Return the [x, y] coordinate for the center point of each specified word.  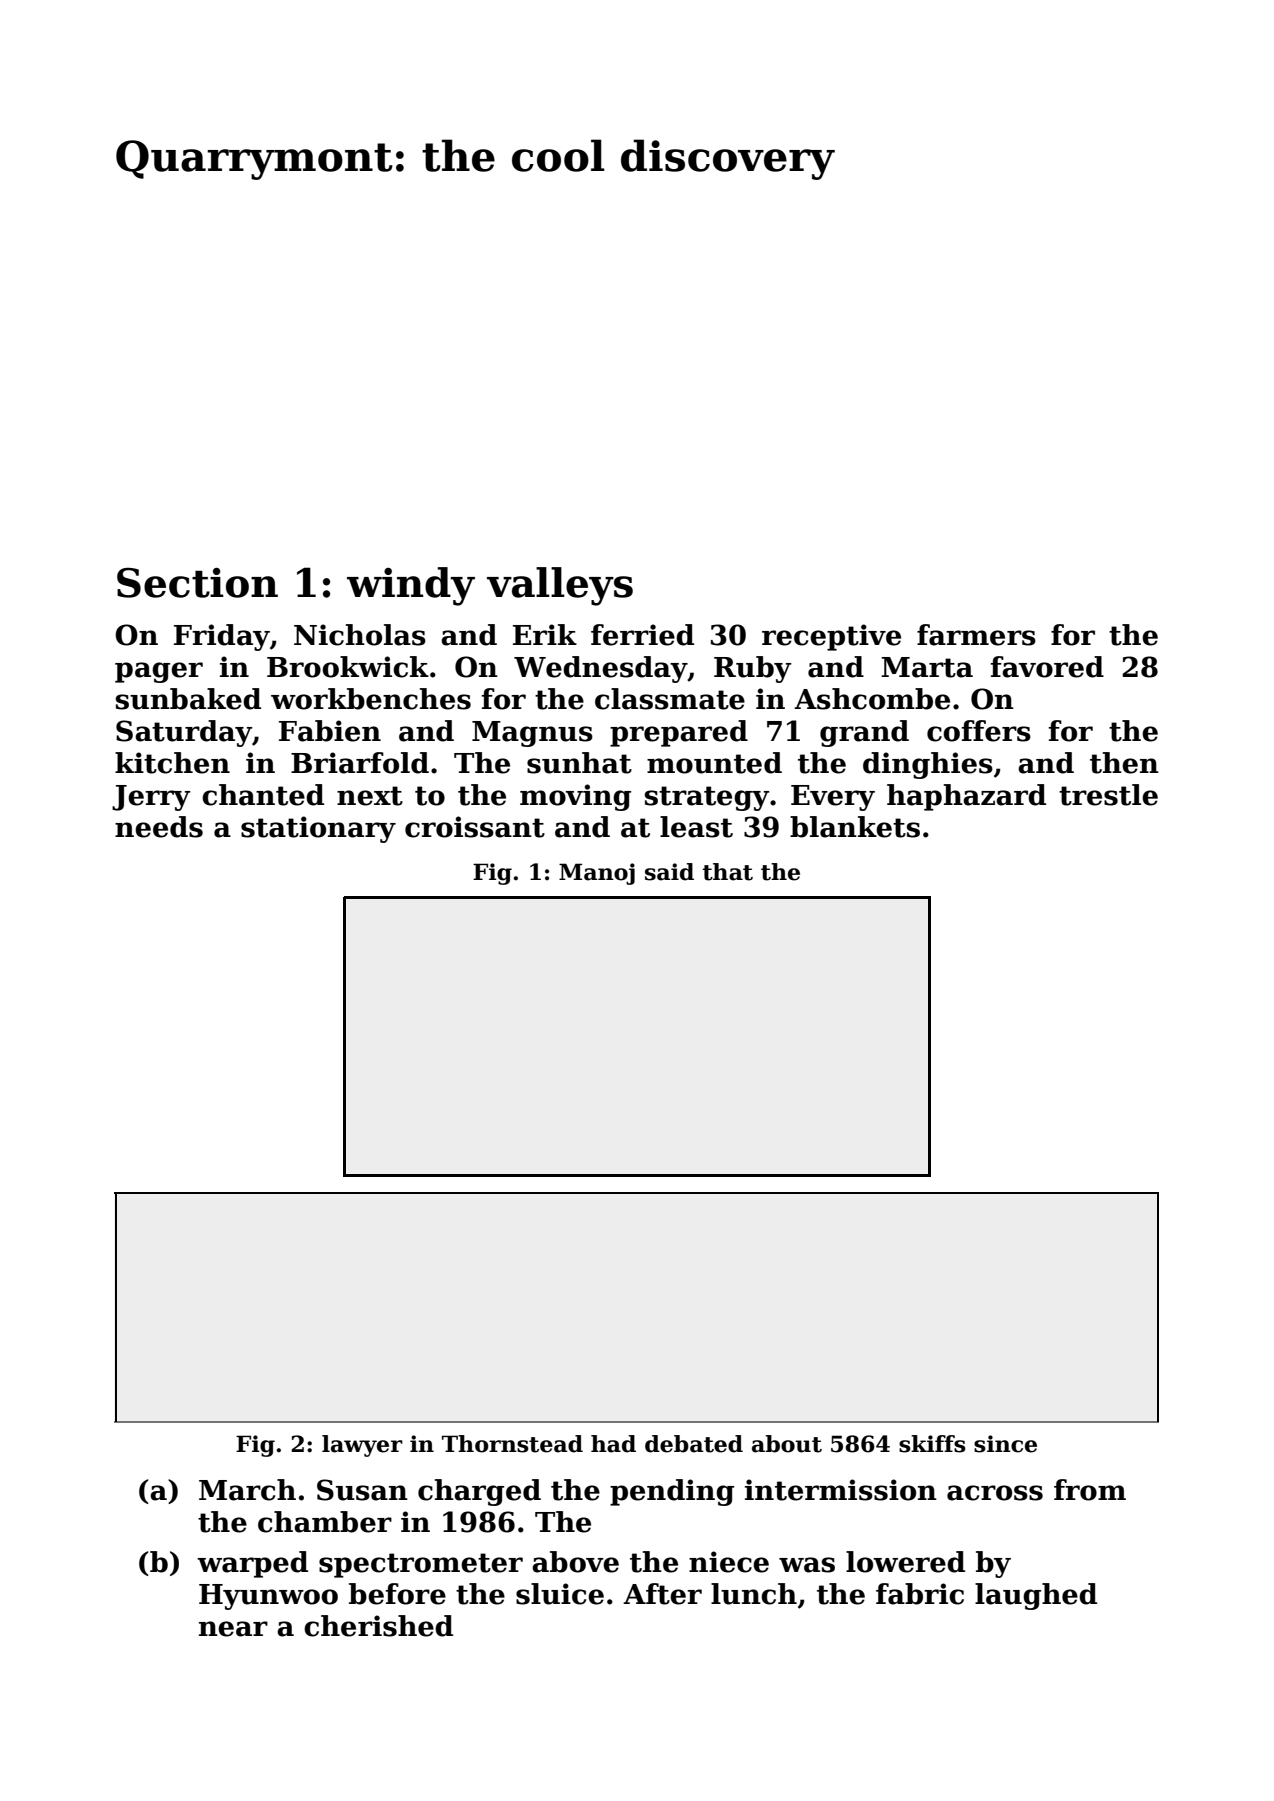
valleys [560, 586]
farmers [976, 635]
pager [159, 672]
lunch [754, 1594]
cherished [378, 1626]
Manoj [597, 874]
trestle [1108, 795]
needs [159, 827]
